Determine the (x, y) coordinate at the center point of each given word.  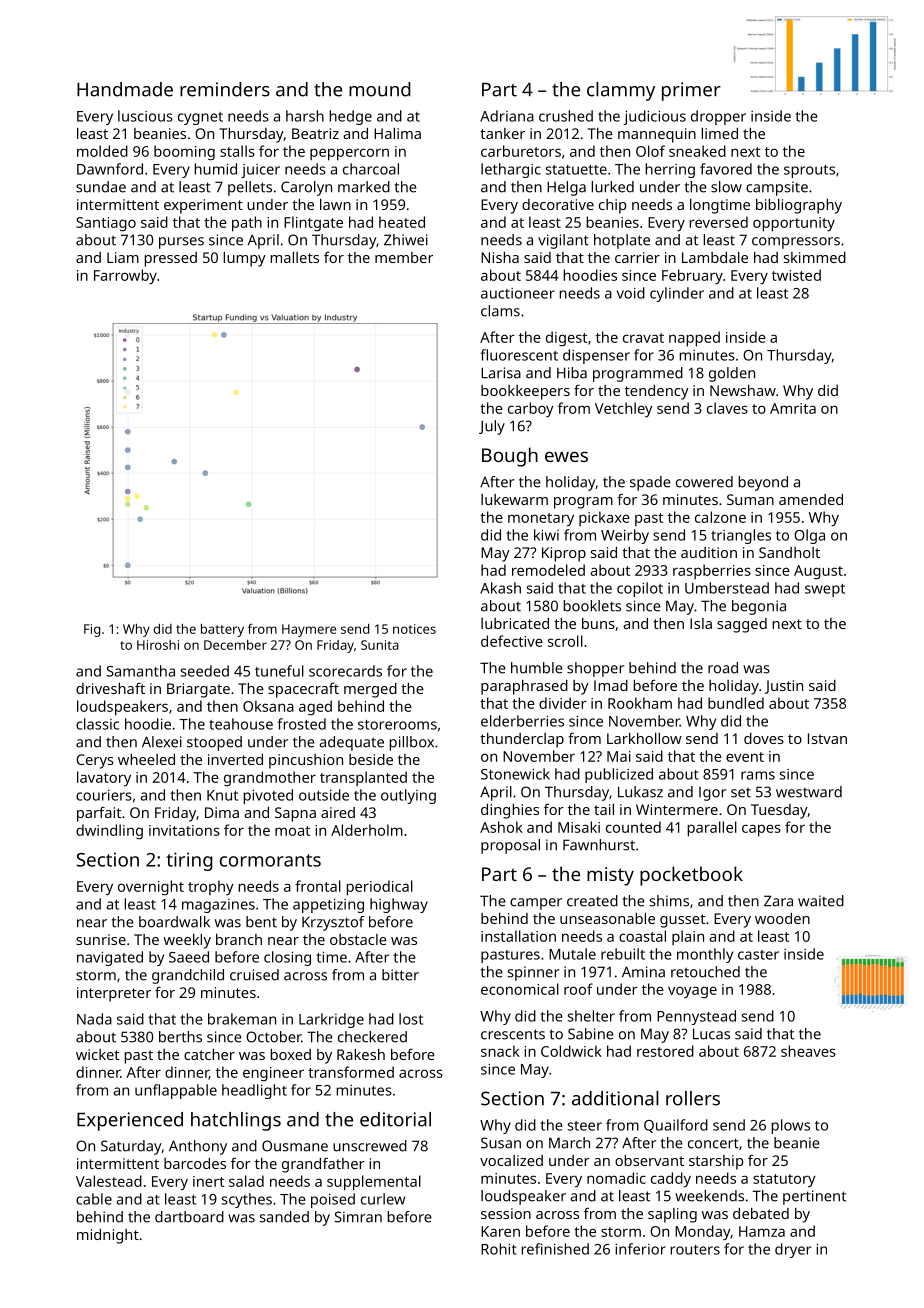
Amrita (793, 408)
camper (536, 904)
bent (261, 922)
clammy (621, 91)
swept (825, 590)
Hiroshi (158, 645)
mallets (294, 257)
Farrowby (125, 277)
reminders (225, 89)
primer (691, 91)
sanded (284, 1217)
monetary (541, 520)
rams (758, 775)
